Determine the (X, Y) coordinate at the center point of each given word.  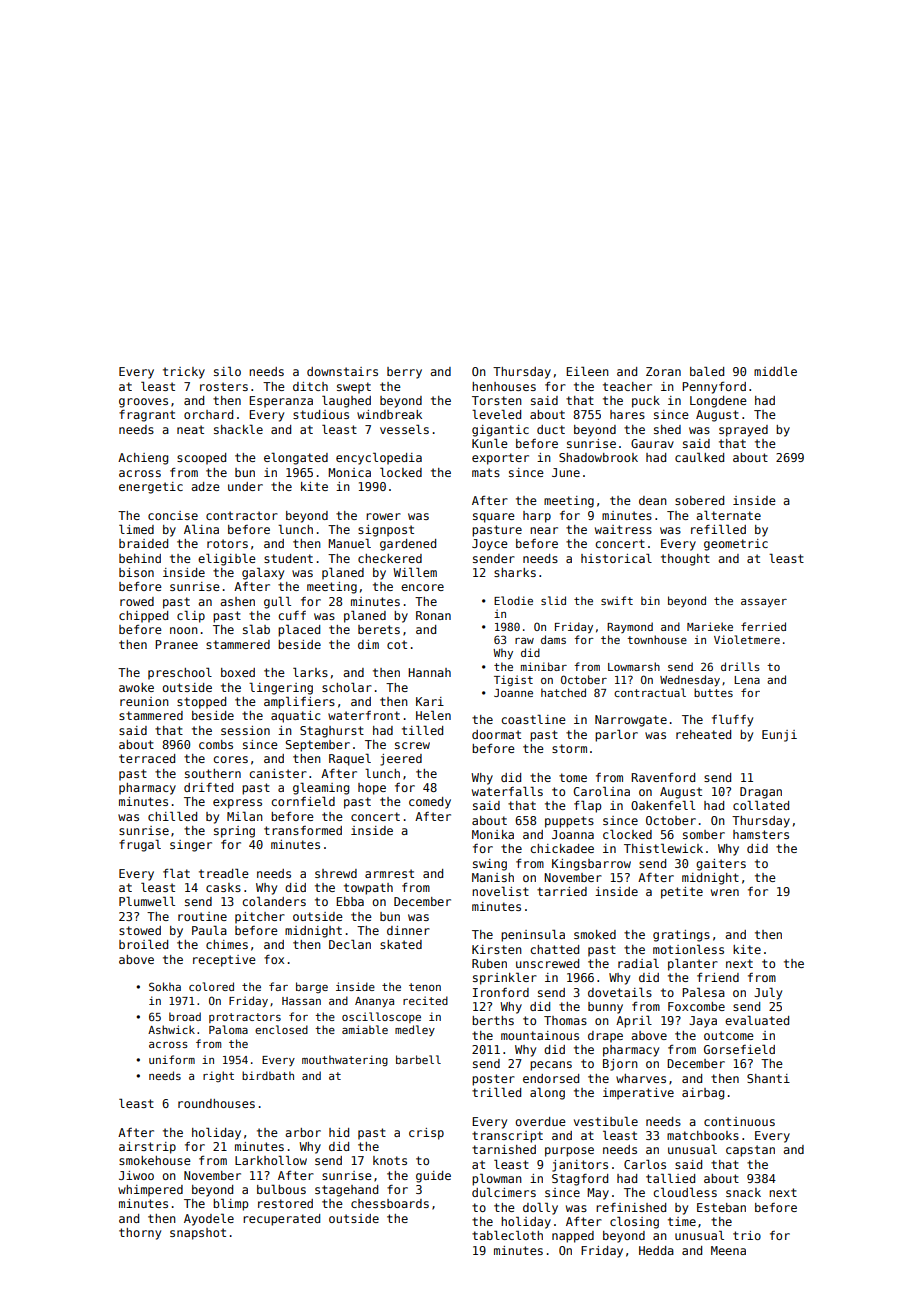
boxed (238, 672)
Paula (209, 930)
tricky (184, 373)
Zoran (663, 371)
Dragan (761, 793)
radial (638, 963)
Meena (728, 1250)
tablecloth (507, 1235)
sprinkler (505, 978)
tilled (422, 730)
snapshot (198, 1234)
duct (551, 429)
